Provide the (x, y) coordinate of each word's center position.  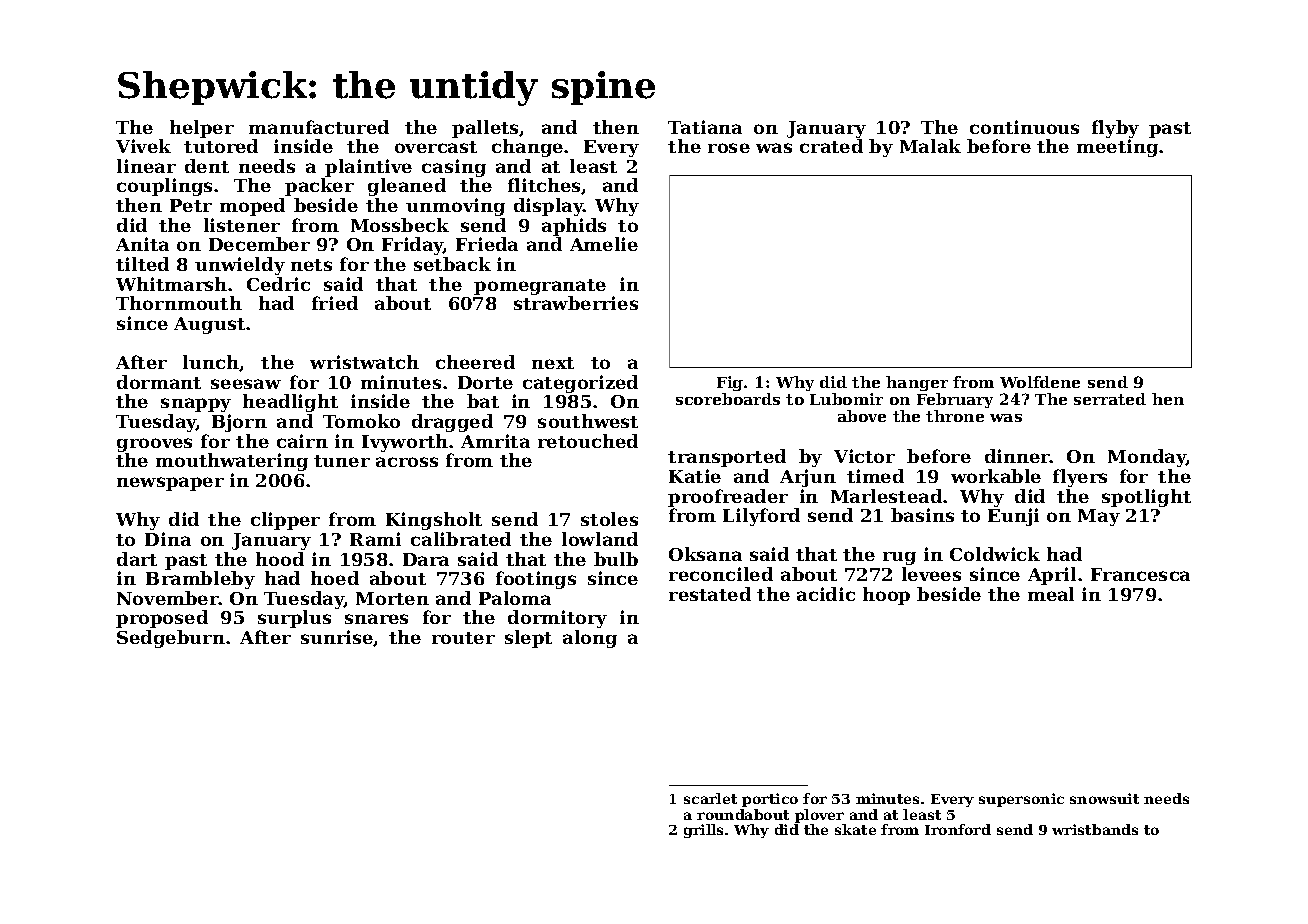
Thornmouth (179, 303)
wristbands (1095, 829)
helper (202, 129)
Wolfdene (1040, 382)
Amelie (604, 244)
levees (931, 574)
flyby (1115, 129)
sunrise (337, 638)
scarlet (710, 798)
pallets (486, 129)
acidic (826, 594)
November (168, 598)
